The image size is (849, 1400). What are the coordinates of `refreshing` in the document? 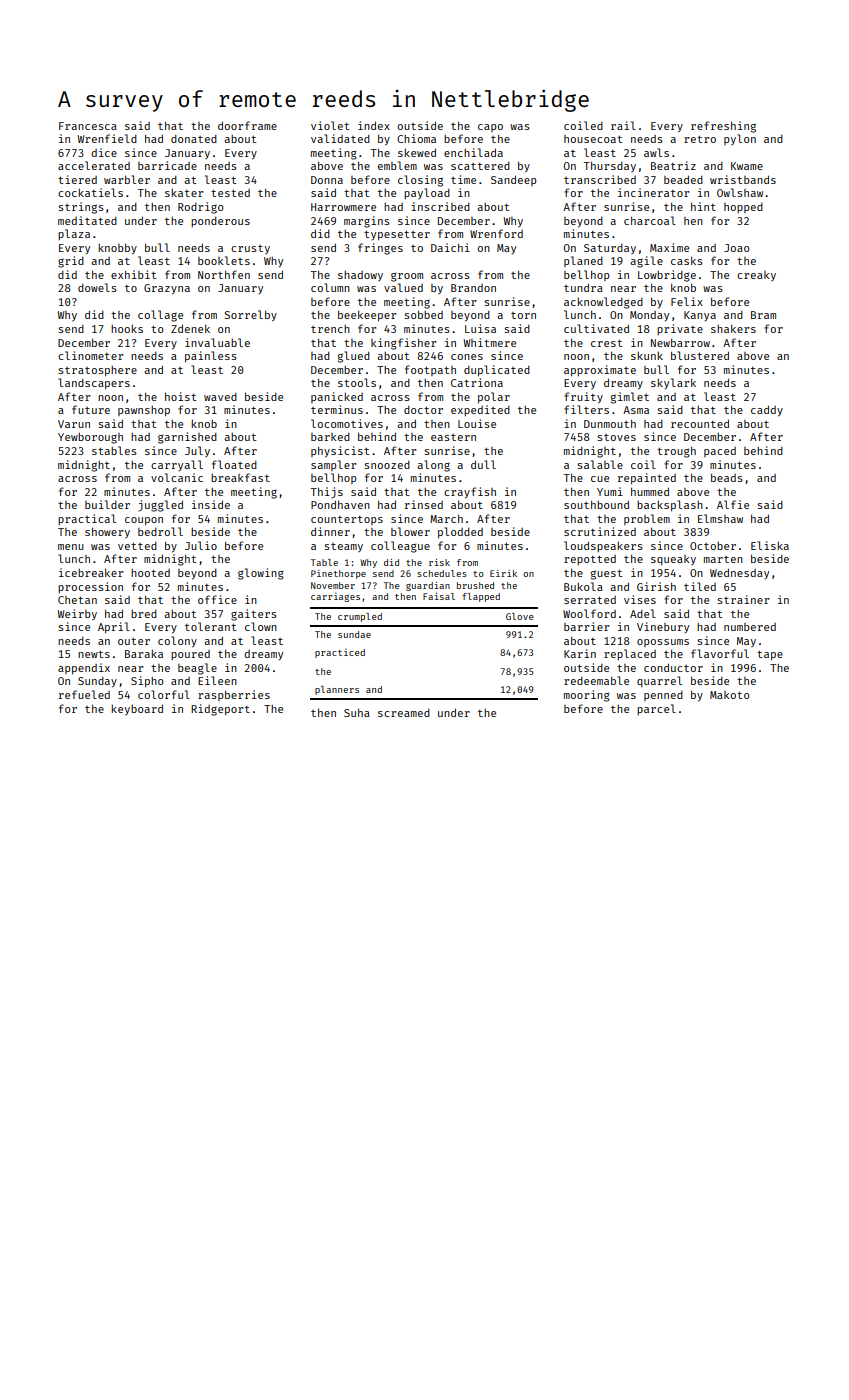 It's located at (723, 127).
